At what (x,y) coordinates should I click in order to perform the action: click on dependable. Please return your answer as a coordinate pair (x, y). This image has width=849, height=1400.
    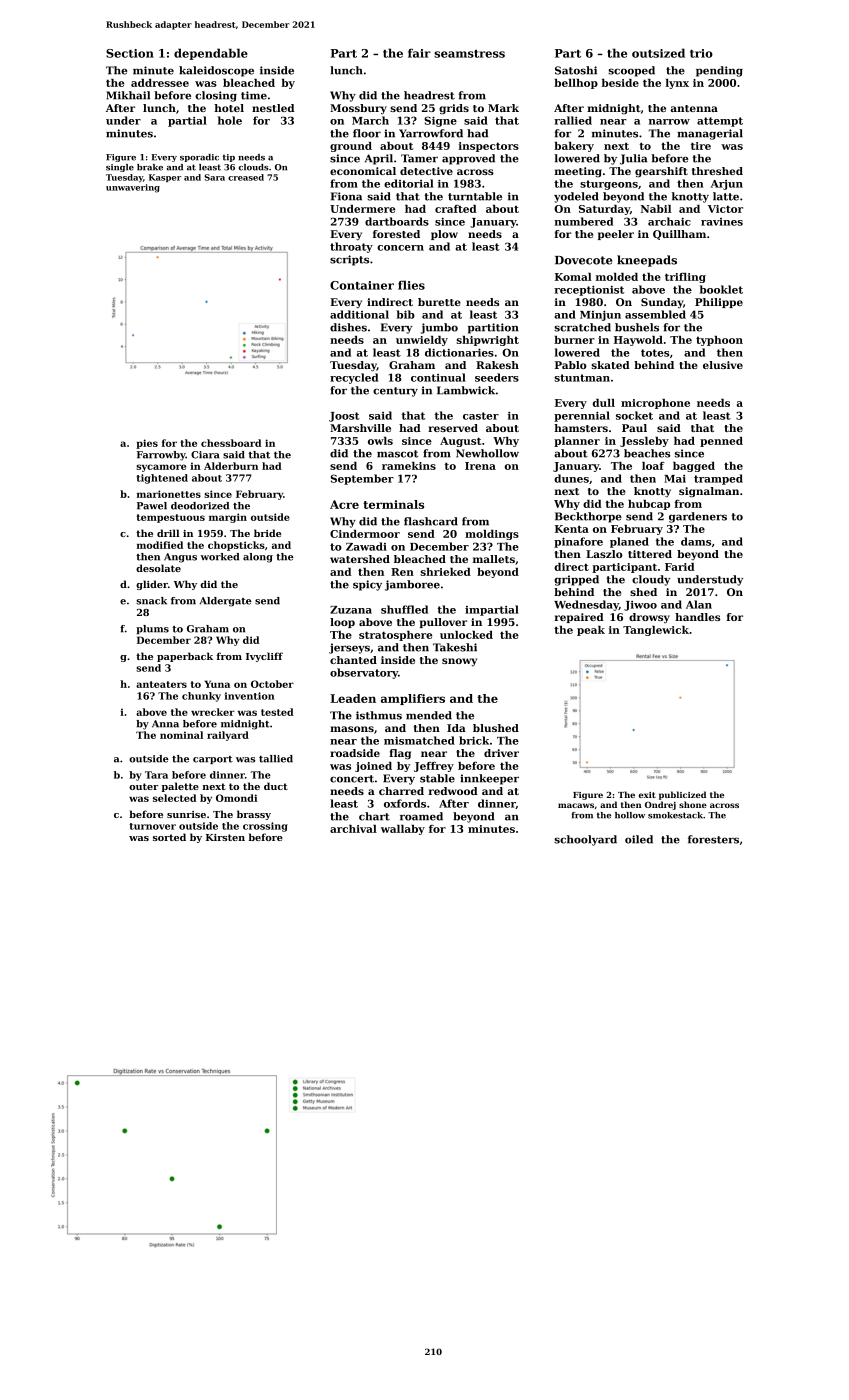
    Looking at the image, I should click on (211, 54).
